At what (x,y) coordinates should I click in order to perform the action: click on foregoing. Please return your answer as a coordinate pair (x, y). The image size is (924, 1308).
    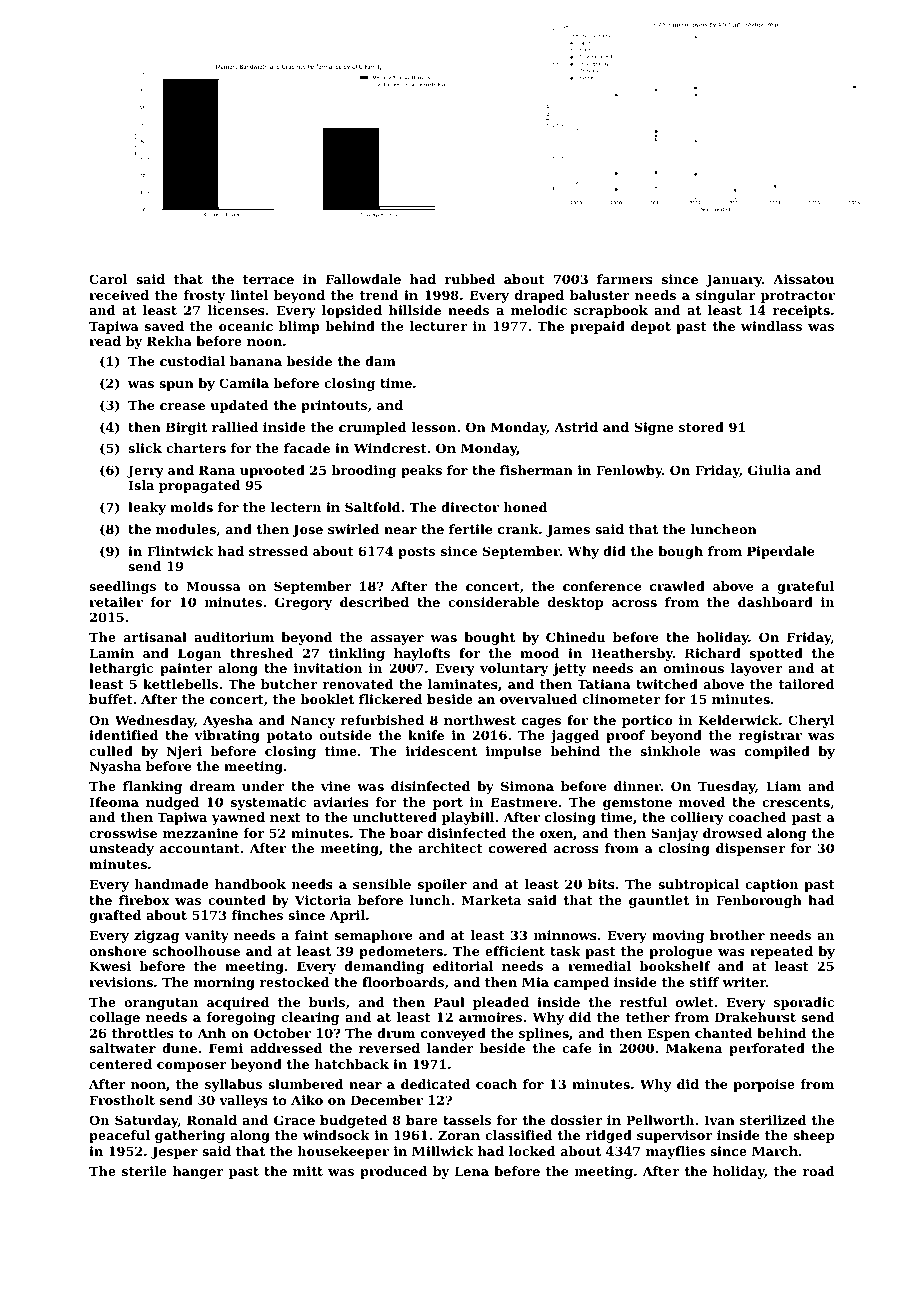
    Looking at the image, I should click on (241, 1018).
